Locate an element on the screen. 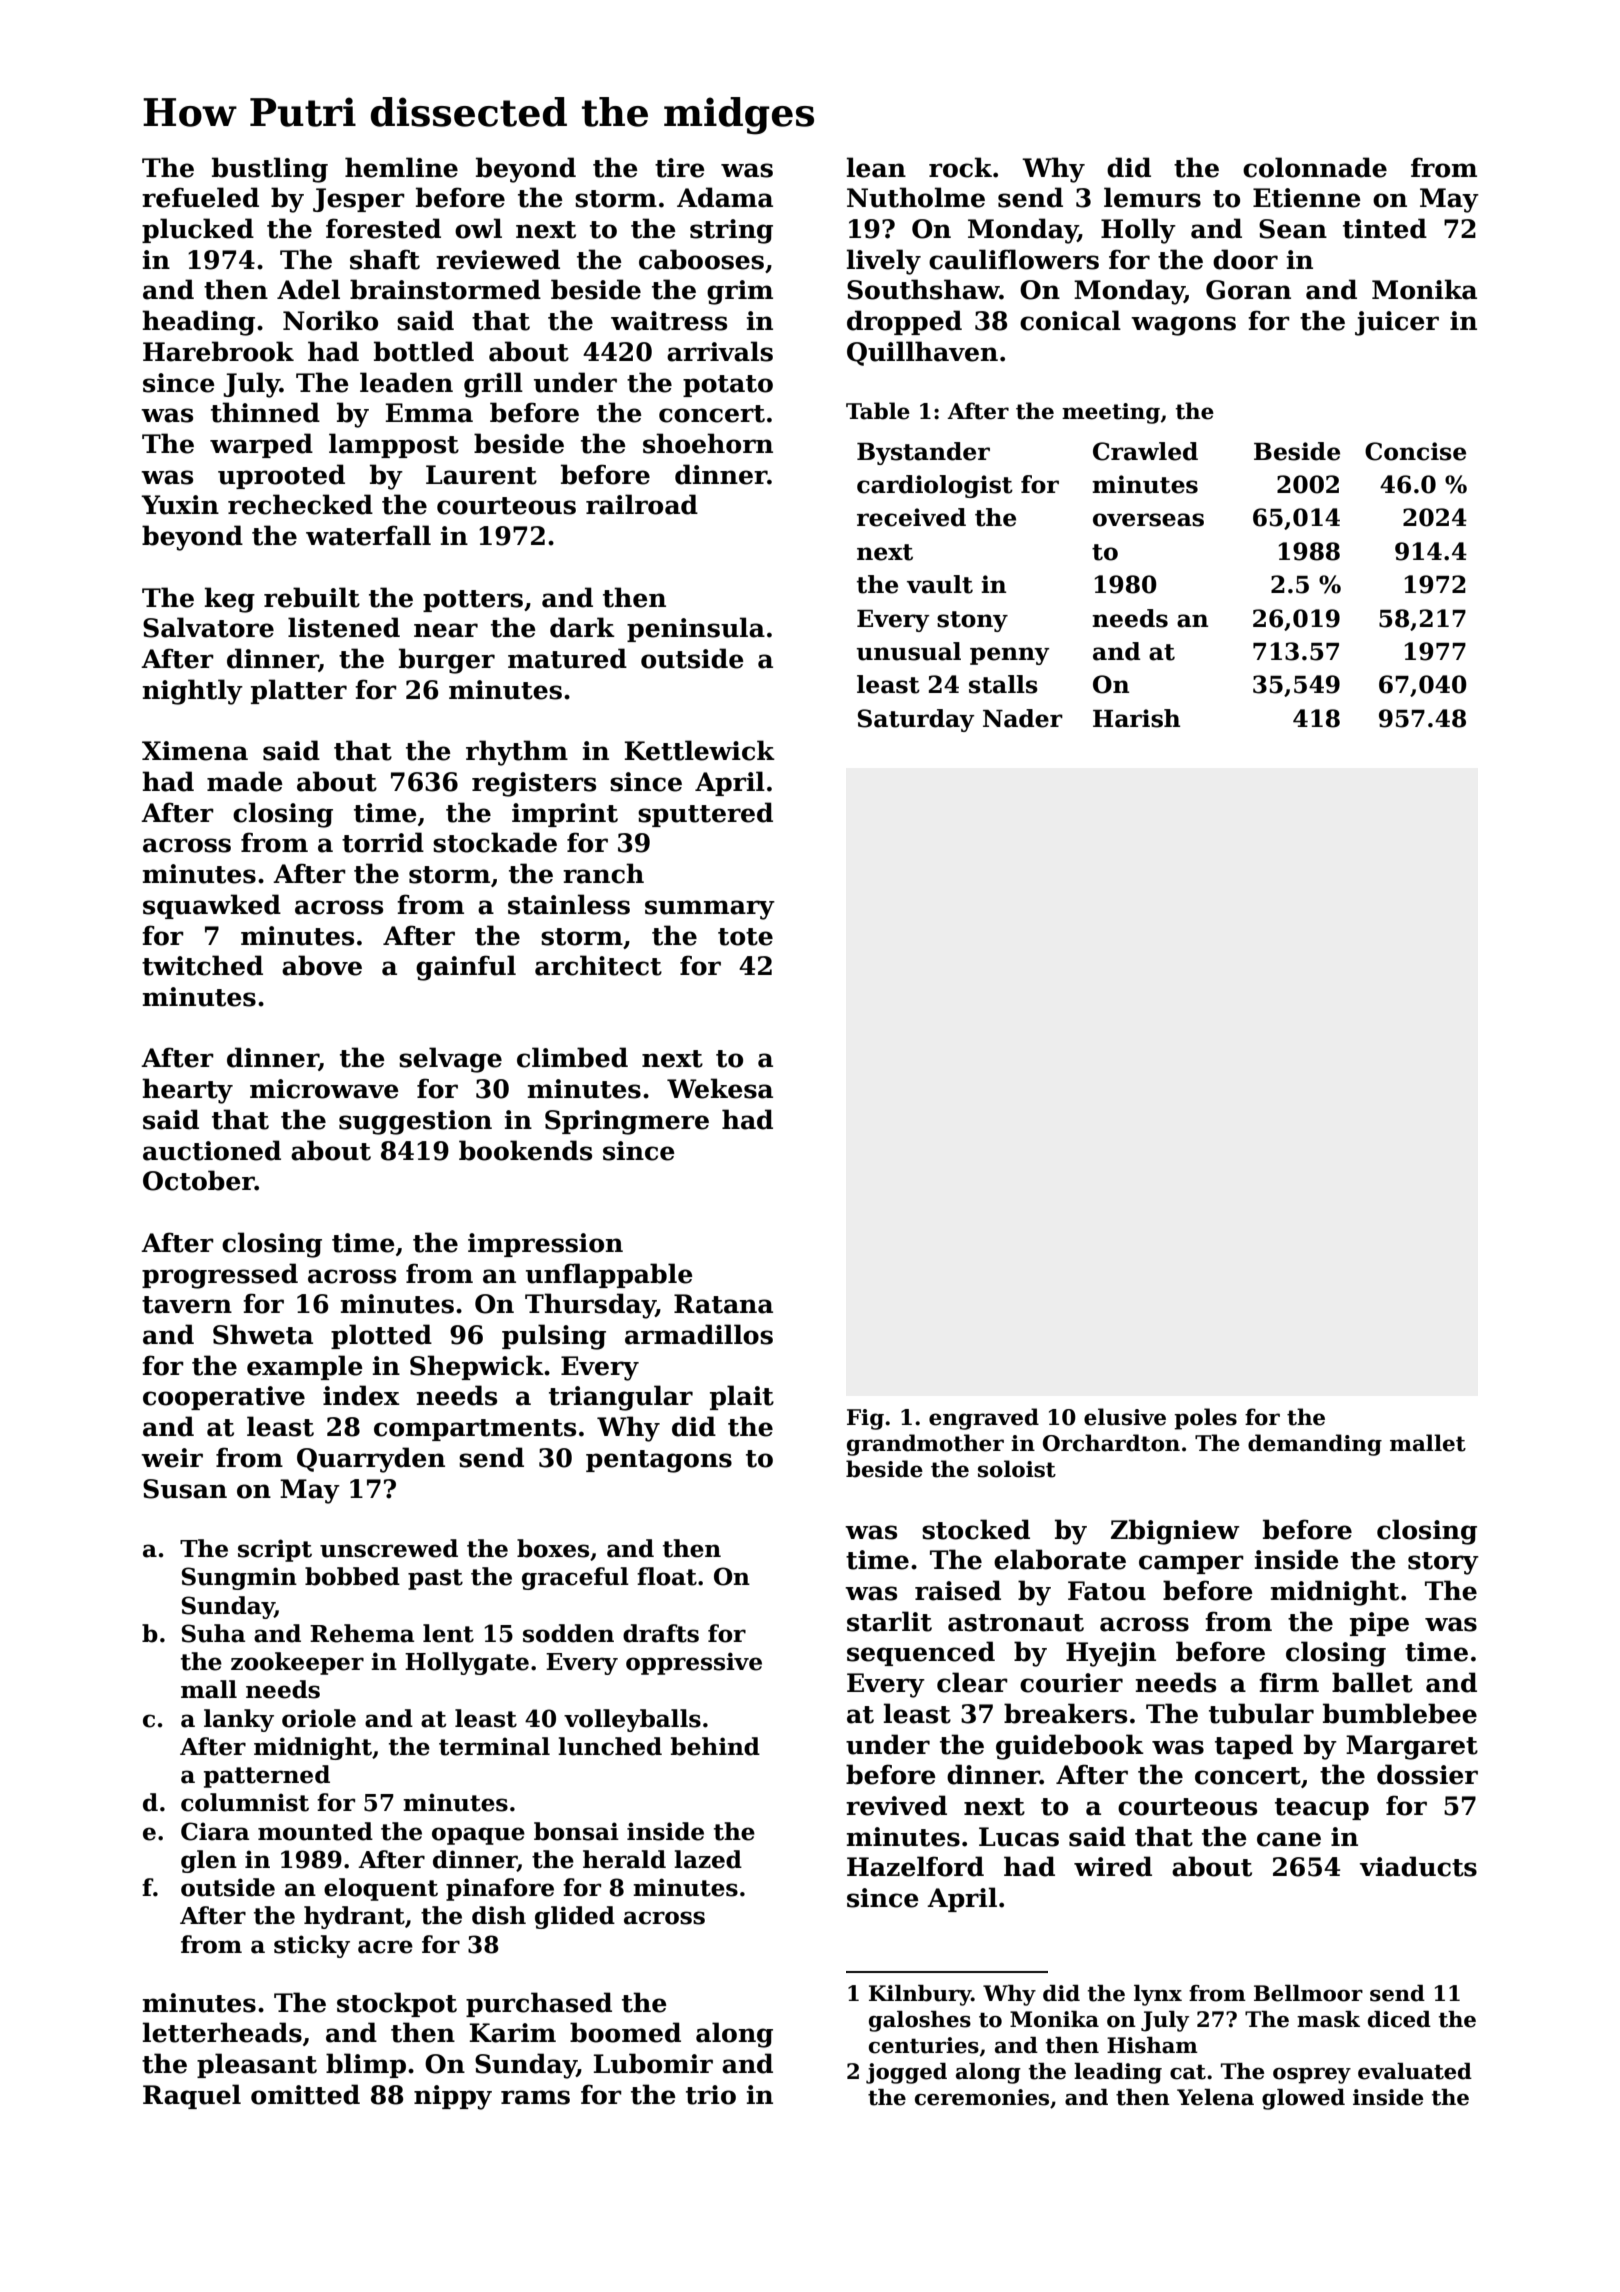  refueled is located at coordinates (200, 197).
